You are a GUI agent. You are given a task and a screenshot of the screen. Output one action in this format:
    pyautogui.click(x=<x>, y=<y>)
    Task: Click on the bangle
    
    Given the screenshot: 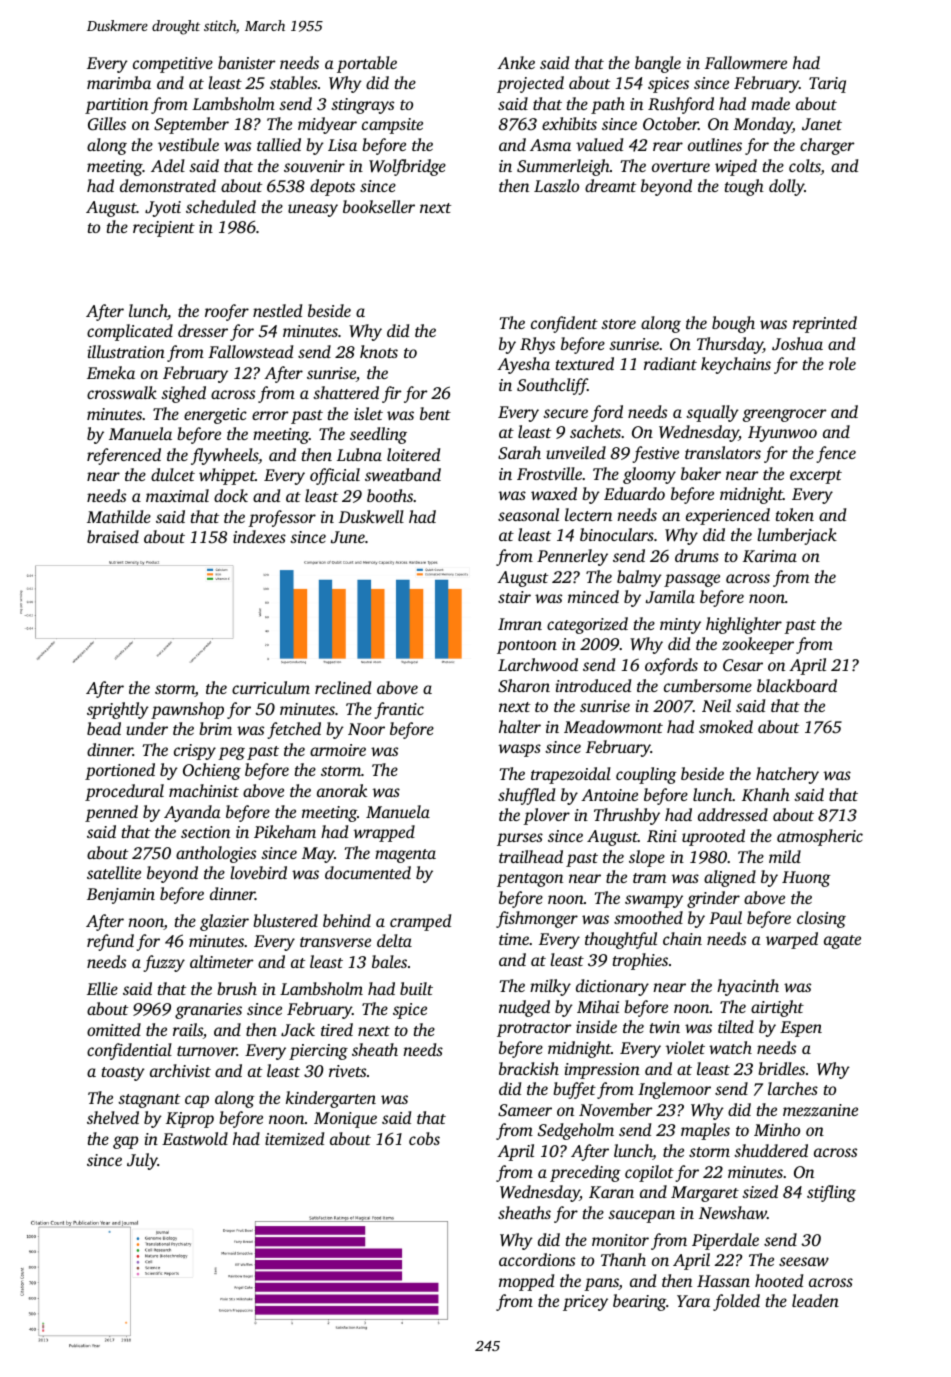 What is the action you would take?
    pyautogui.click(x=658, y=64)
